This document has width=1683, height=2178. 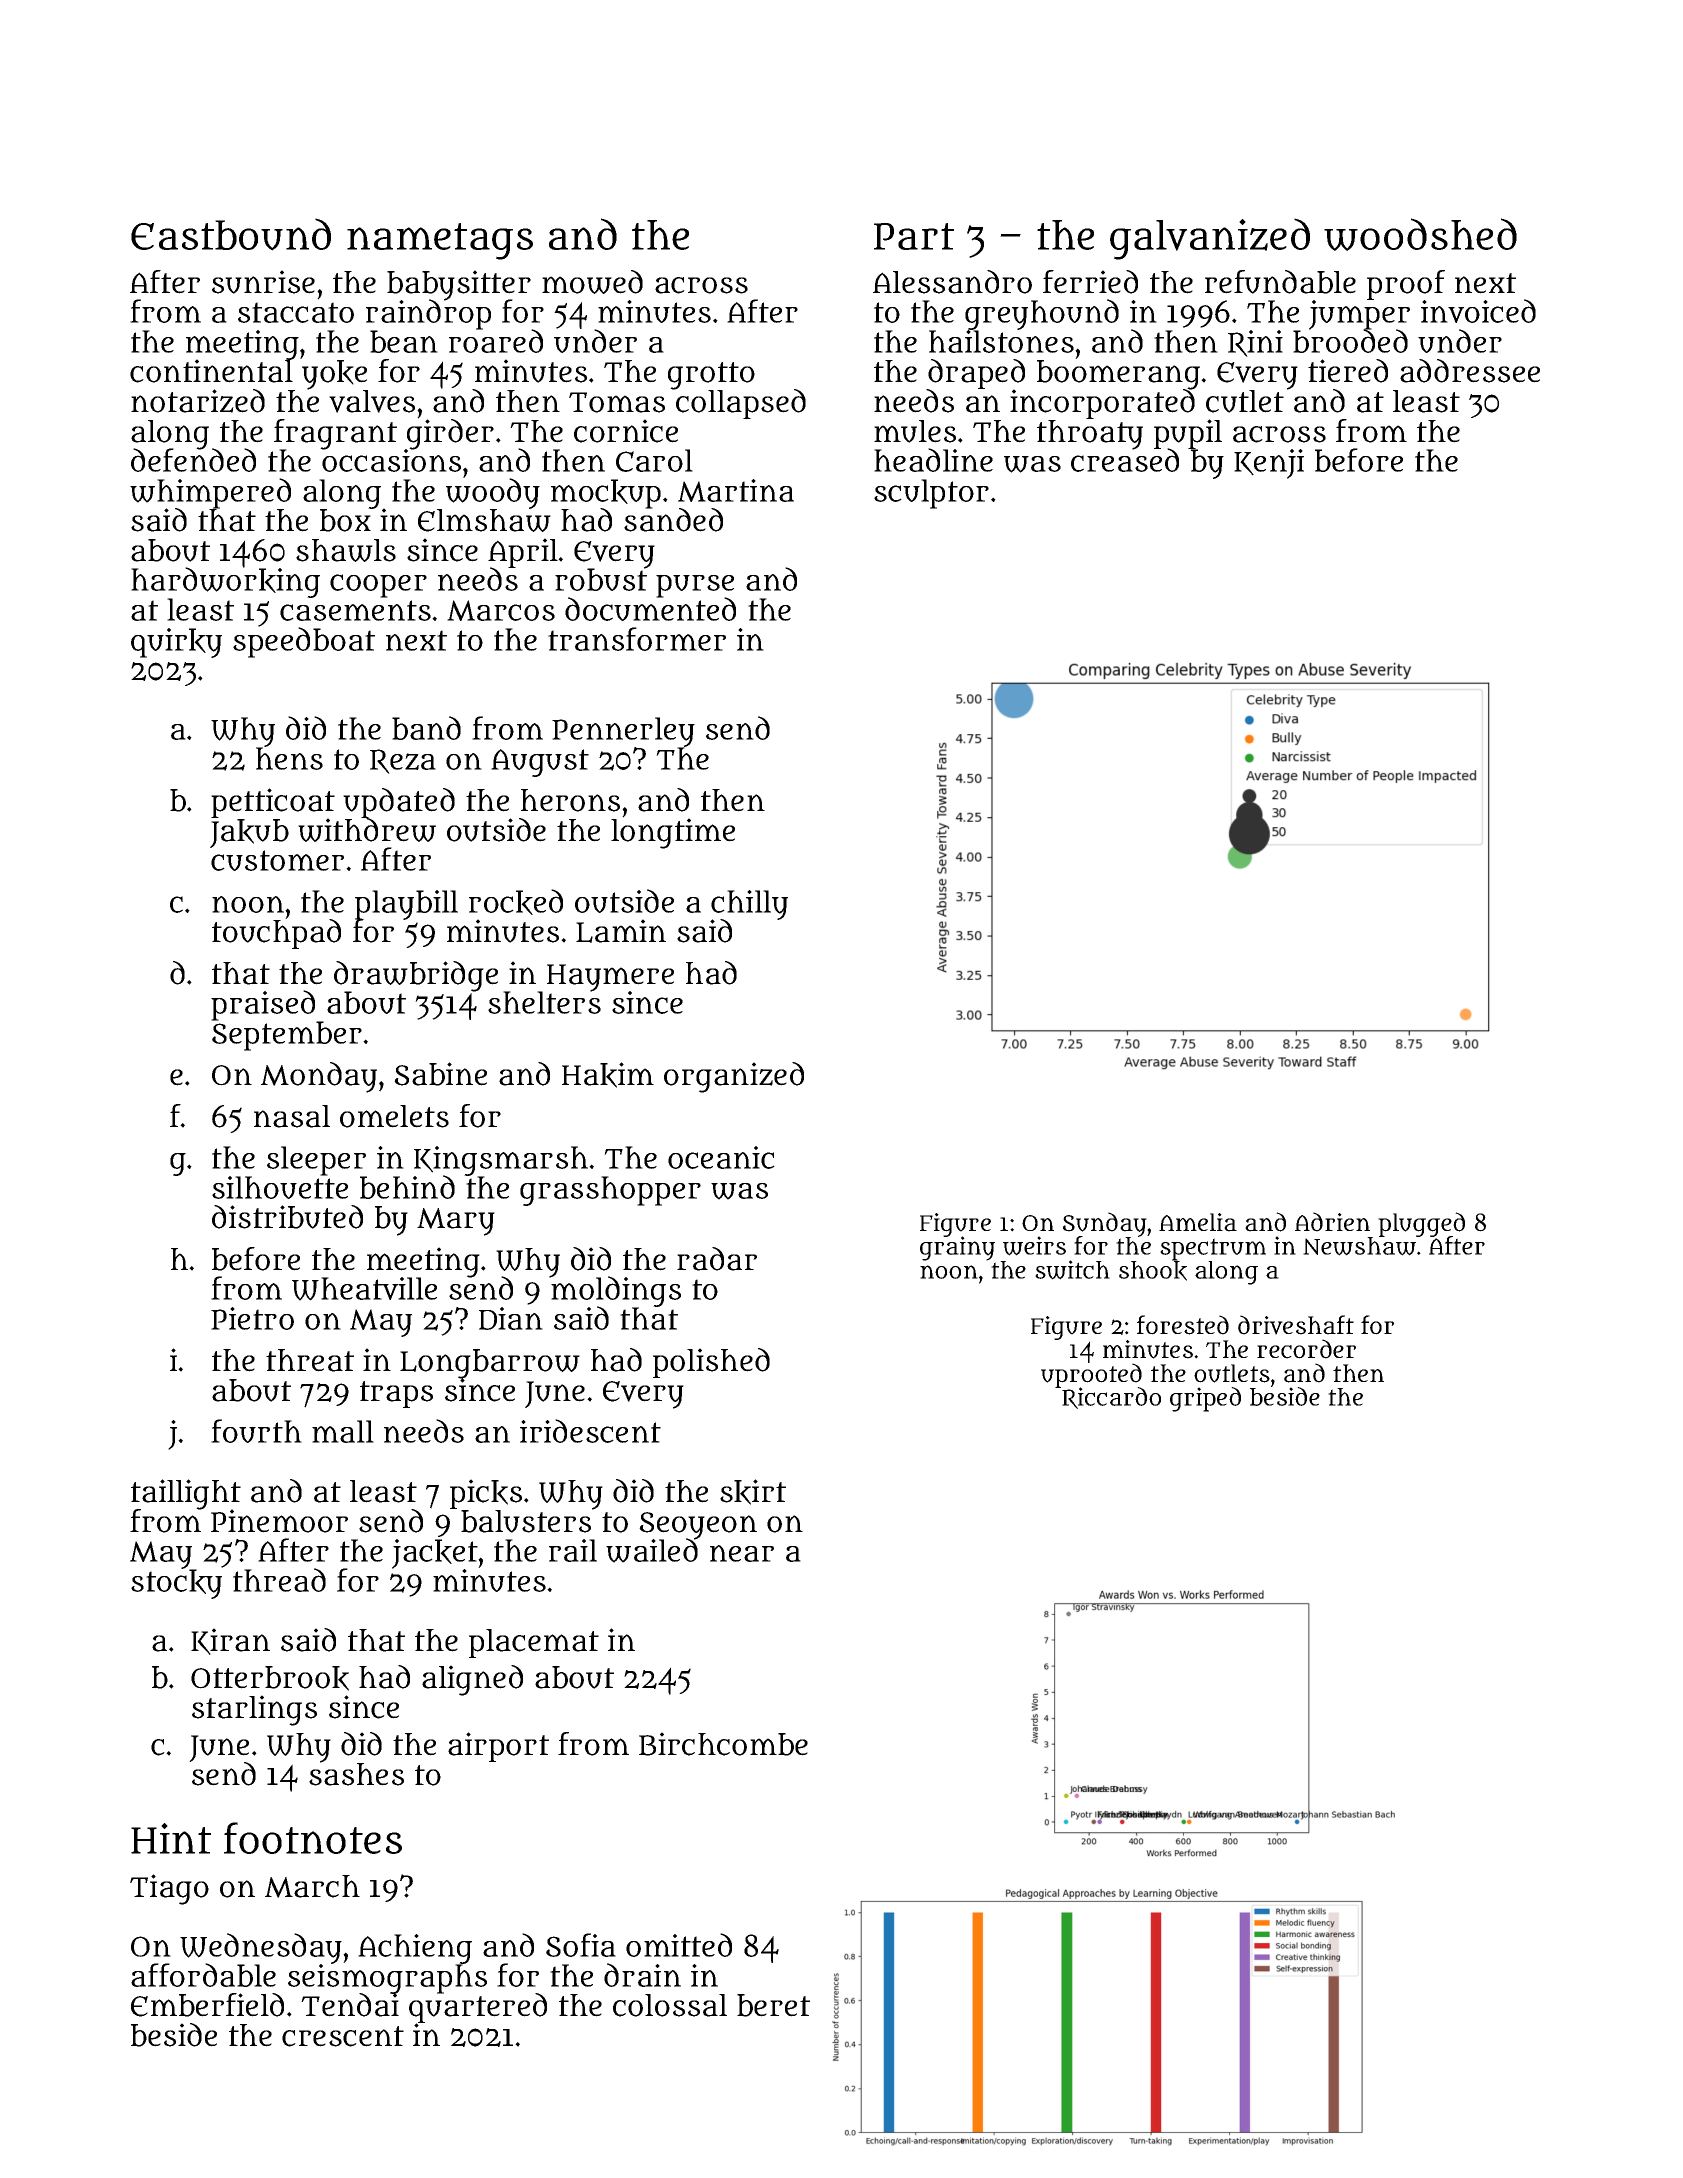 I want to click on jacket, so click(x=435, y=1554).
